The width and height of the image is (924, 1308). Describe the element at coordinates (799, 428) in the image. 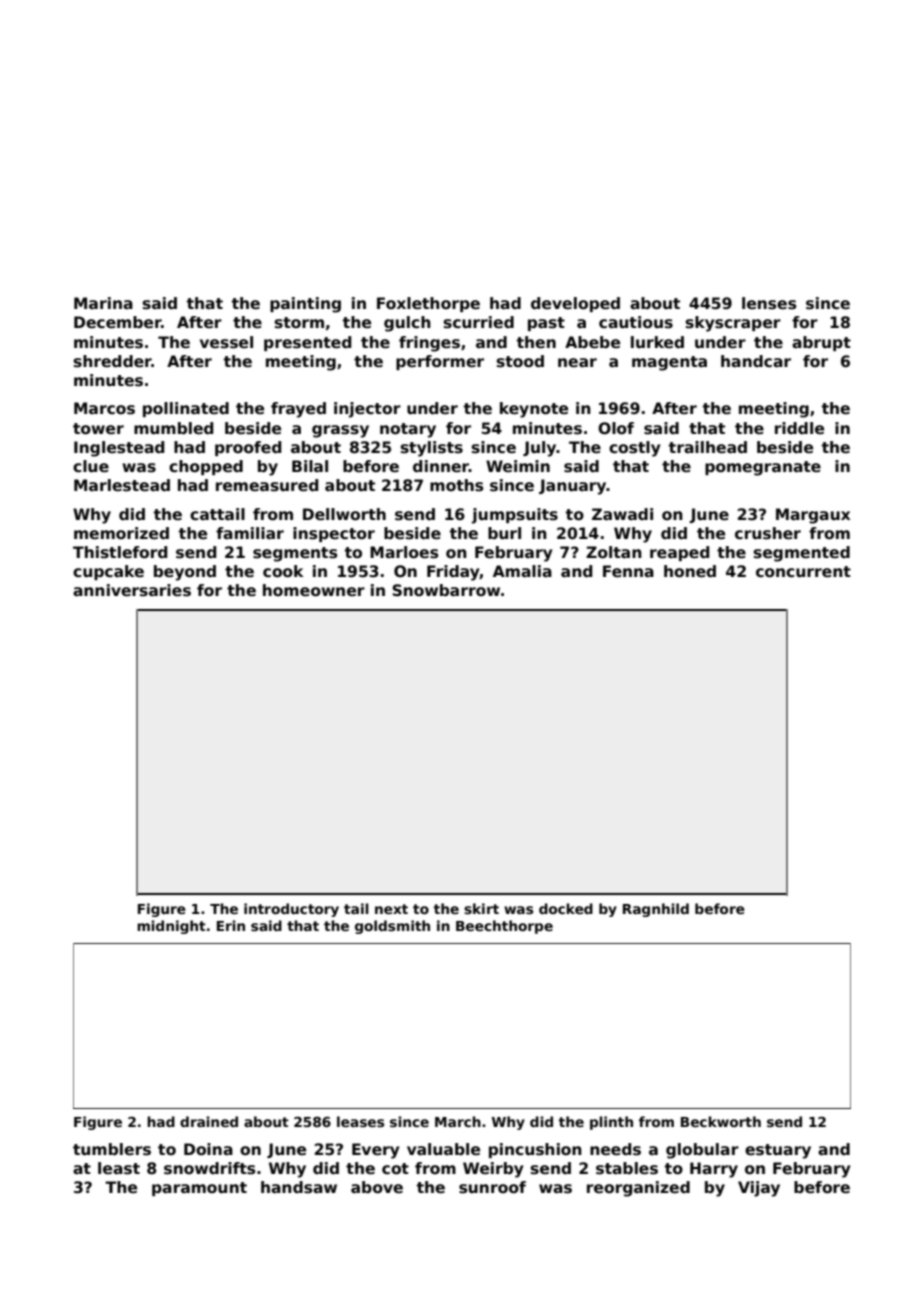

I see `riddle` at that location.
